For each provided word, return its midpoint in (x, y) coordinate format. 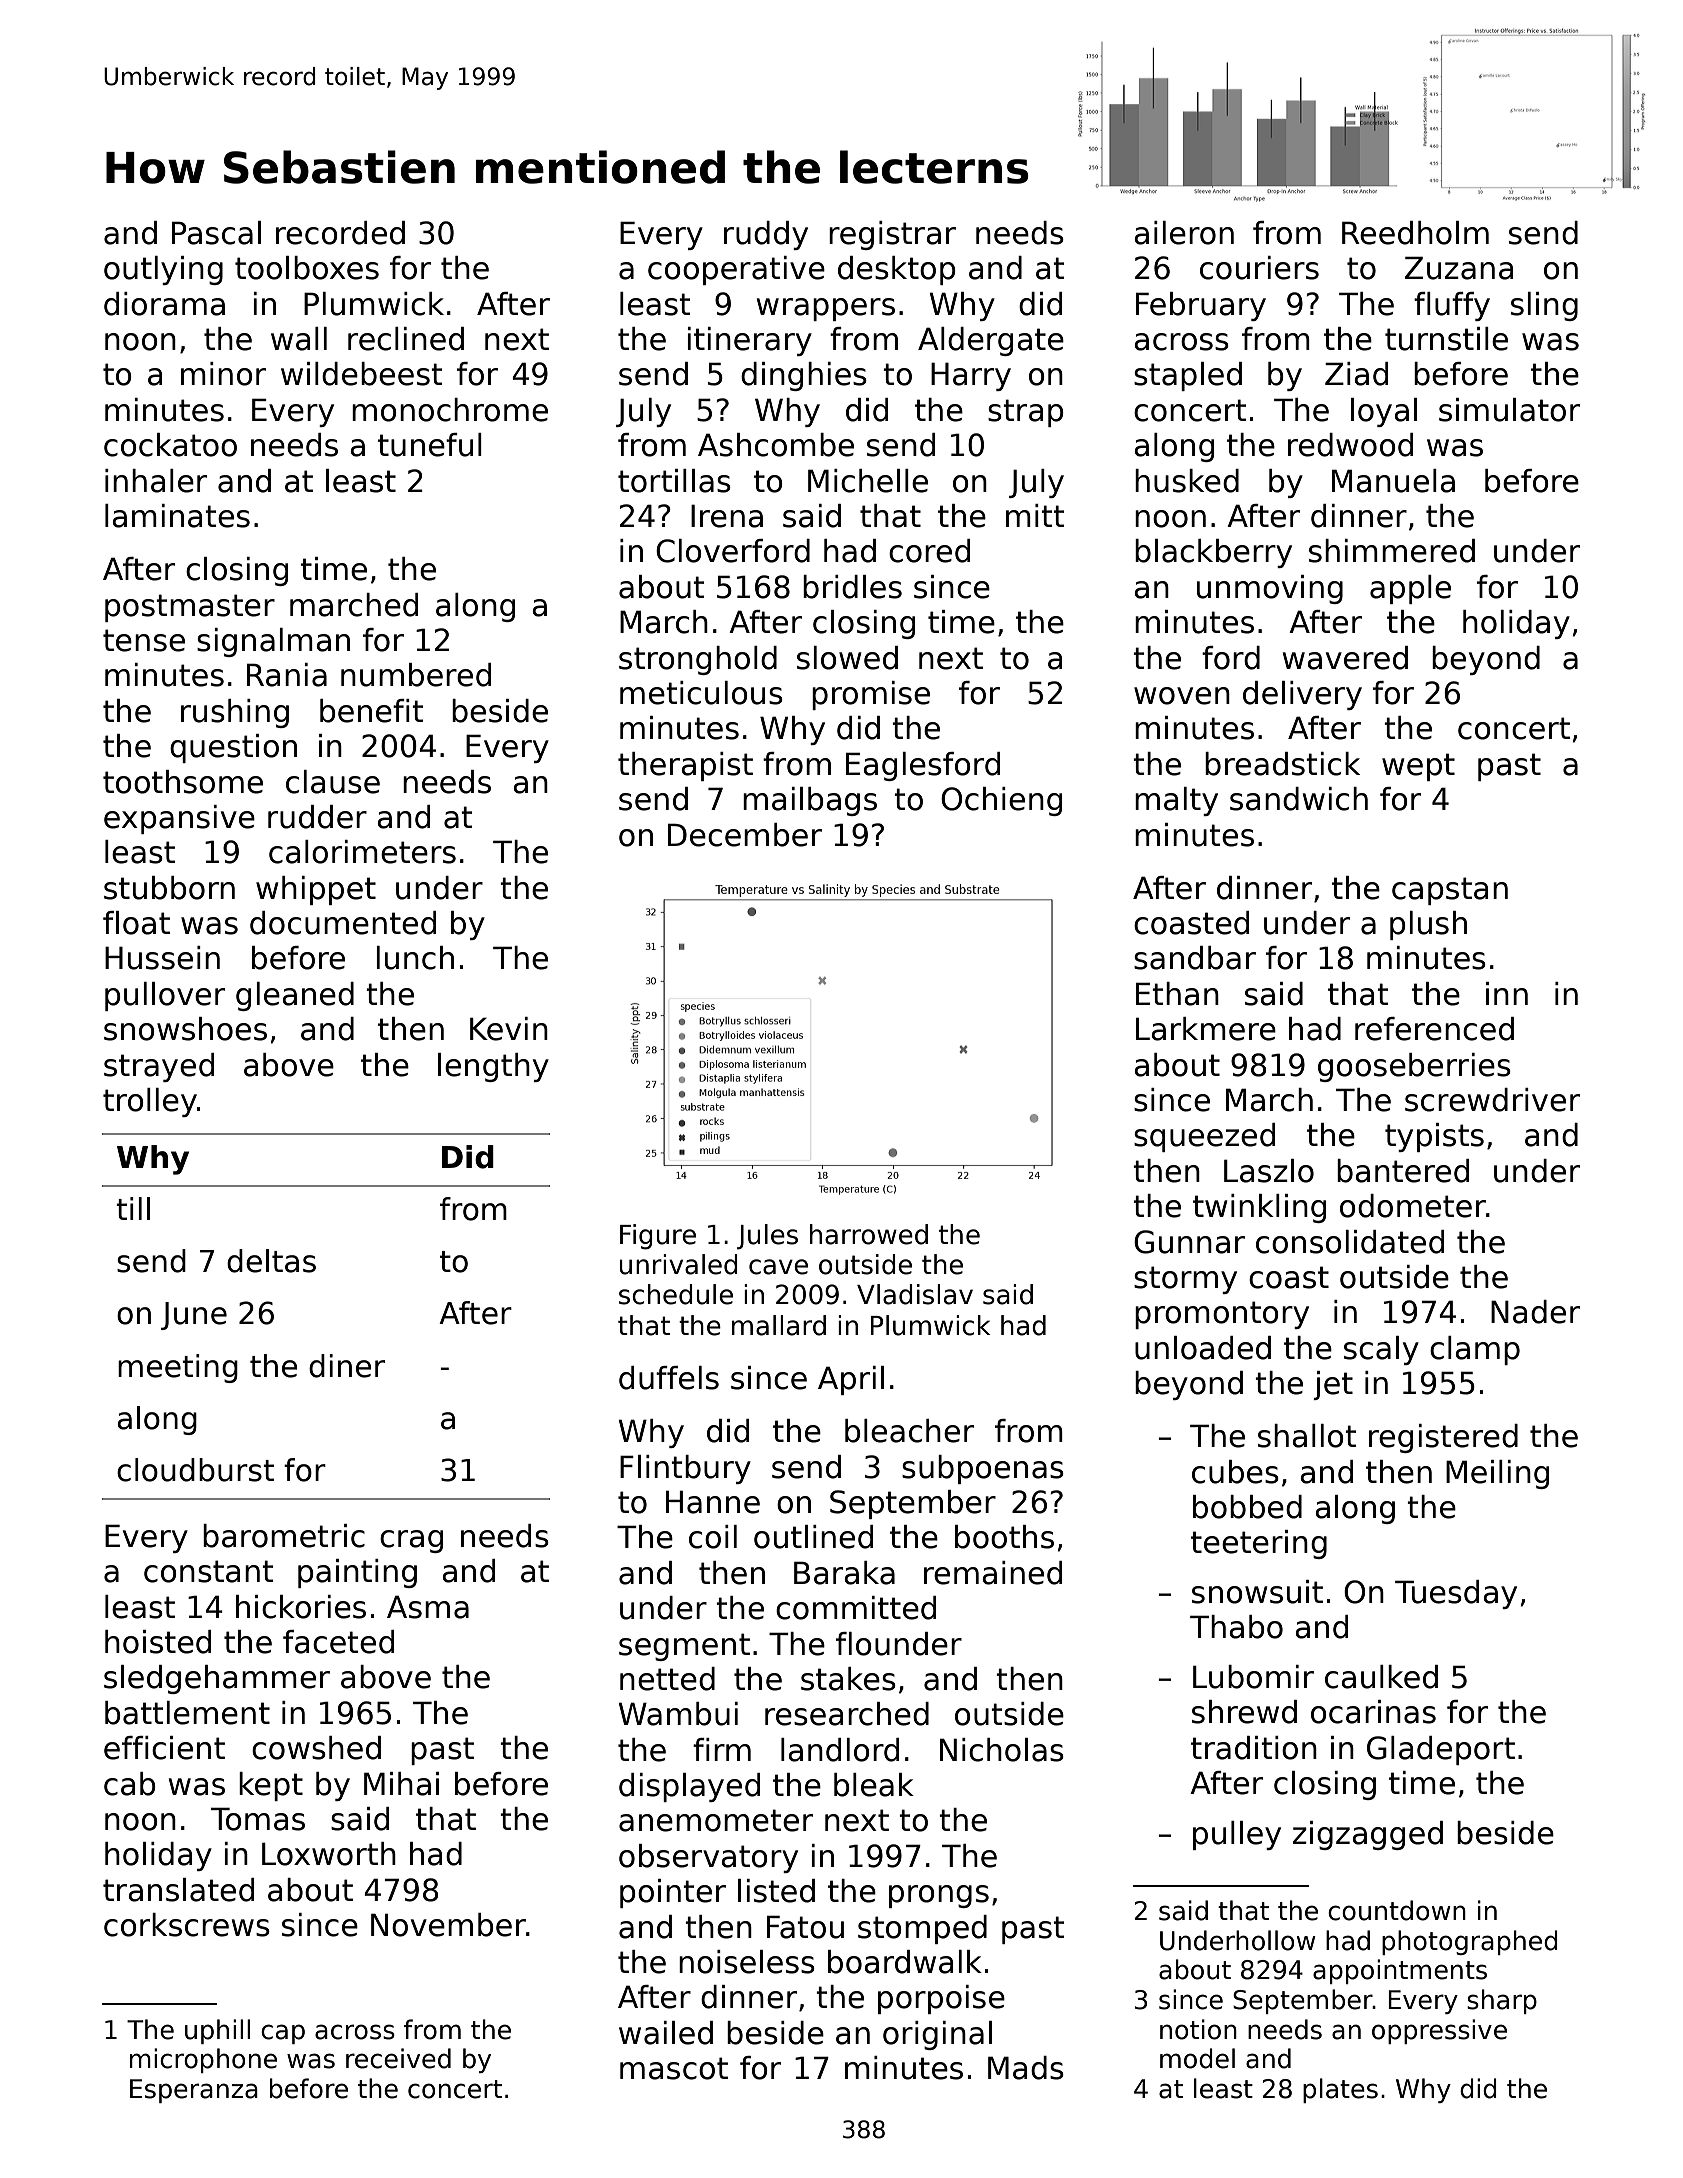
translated (178, 1890)
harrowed (869, 1234)
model (1197, 2058)
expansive (179, 819)
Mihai (401, 1784)
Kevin (509, 1029)
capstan (1450, 891)
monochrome (450, 410)
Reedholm (1415, 233)
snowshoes (185, 1029)
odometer (1413, 1206)
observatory (708, 1858)
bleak (874, 1785)
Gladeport (1441, 1750)
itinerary (750, 341)
